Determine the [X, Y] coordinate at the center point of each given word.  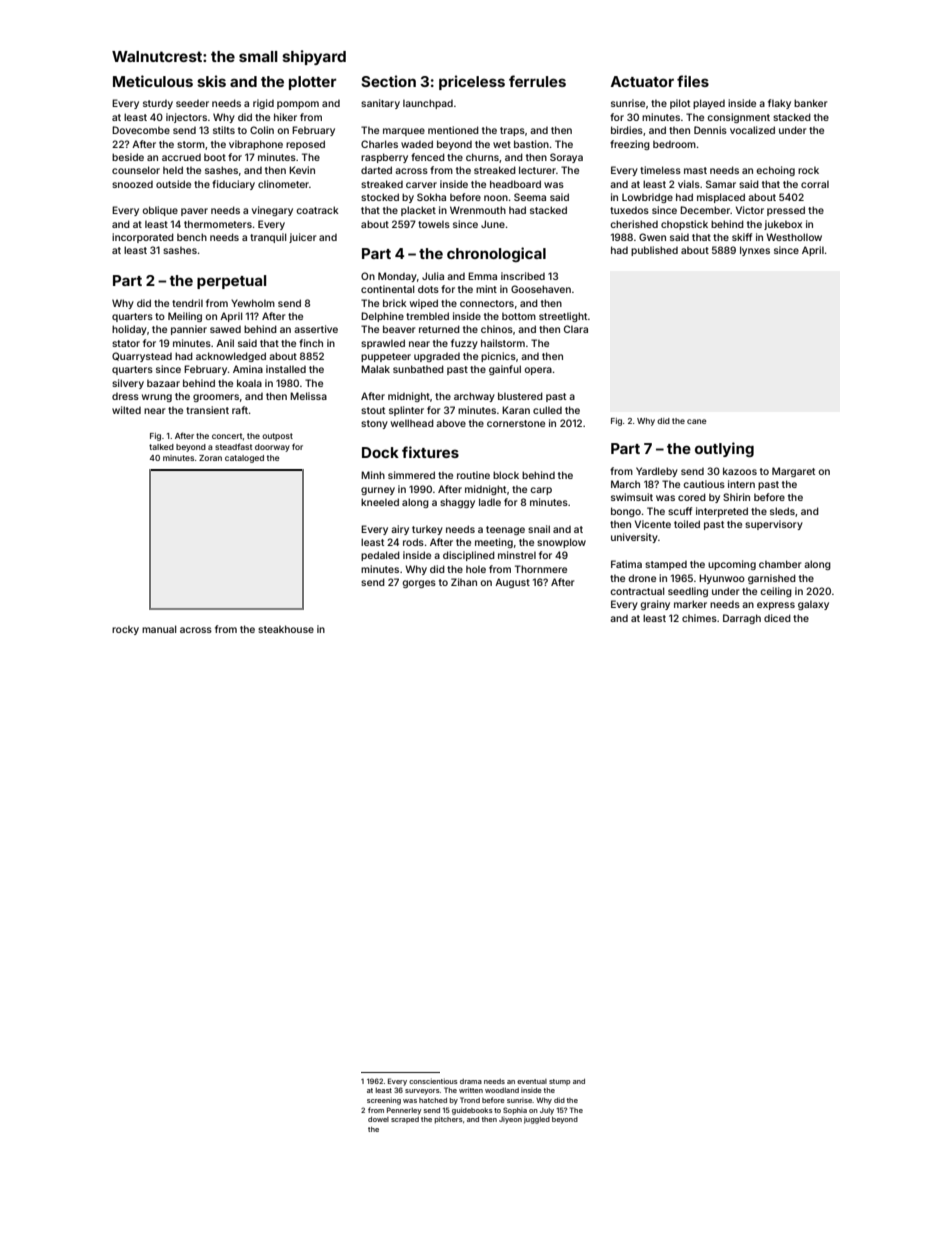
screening [384, 1101]
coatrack [317, 210]
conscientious [433, 1081]
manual [159, 629]
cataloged [244, 459]
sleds [782, 511]
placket [418, 211]
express [776, 606]
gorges [419, 584]
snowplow [561, 543]
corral [815, 184]
